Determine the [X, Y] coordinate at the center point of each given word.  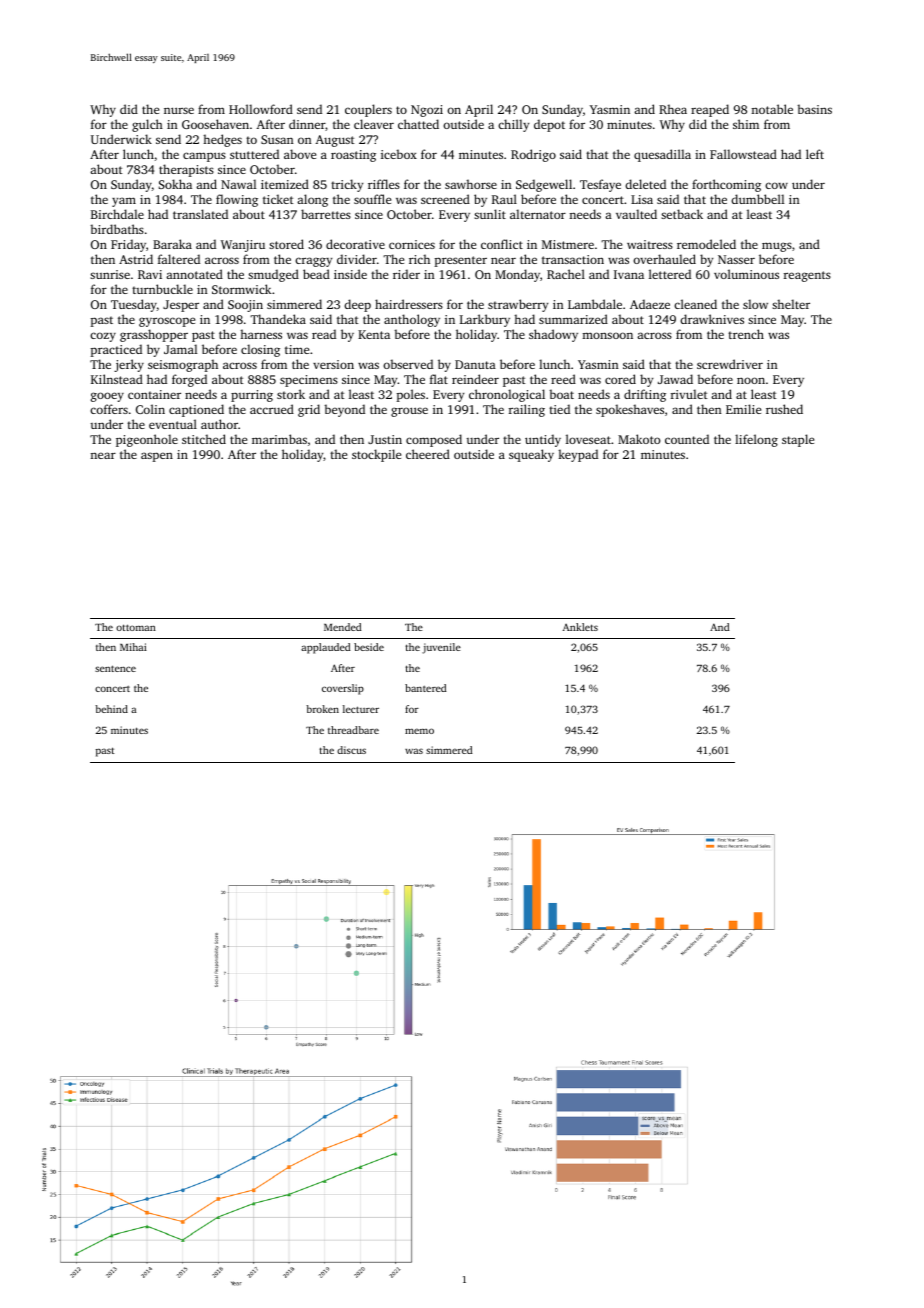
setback [682, 214]
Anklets [580, 627]
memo [419, 731]
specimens [309, 381]
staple [798, 440]
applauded [325, 648]
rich [419, 259]
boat [561, 394]
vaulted [636, 214]
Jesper [181, 306]
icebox [399, 154]
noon [751, 380]
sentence [115, 668]
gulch [147, 125]
